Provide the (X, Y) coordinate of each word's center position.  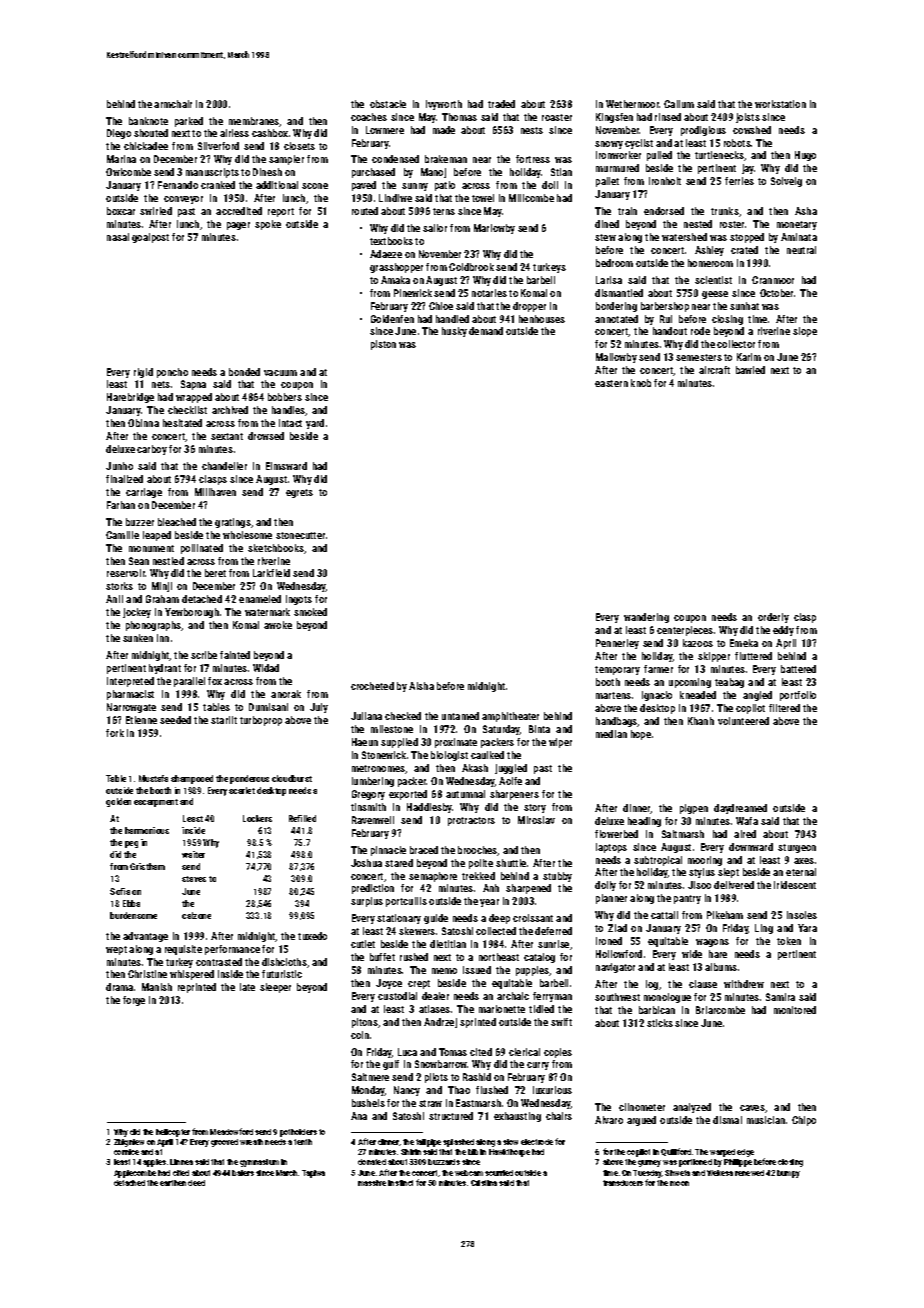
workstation (780, 104)
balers (243, 1173)
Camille (122, 535)
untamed (460, 716)
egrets (299, 493)
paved (364, 186)
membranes (254, 122)
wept (116, 950)
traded (501, 104)
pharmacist (130, 695)
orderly (773, 618)
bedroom (614, 263)
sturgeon (797, 848)
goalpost (150, 238)
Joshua (366, 863)
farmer (658, 669)
